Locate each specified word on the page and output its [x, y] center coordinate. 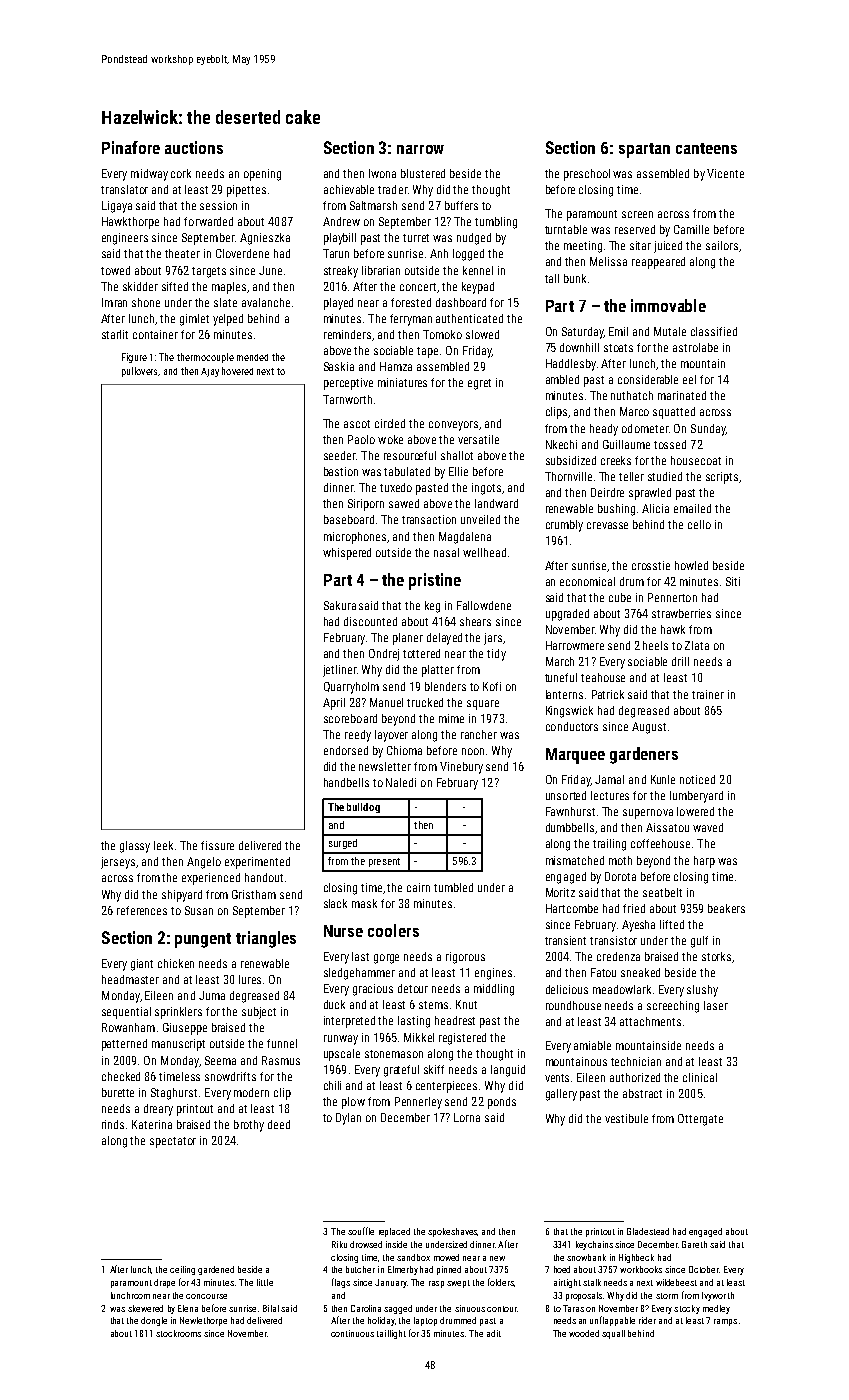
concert [418, 287]
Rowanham [128, 1027]
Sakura [340, 605]
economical [587, 581]
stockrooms [178, 1333]
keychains [594, 1245]
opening [262, 175]
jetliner [340, 671]
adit [494, 1333]
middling [494, 990]
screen [637, 214]
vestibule [626, 1118]
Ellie [458, 471]
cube [620, 597]
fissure [217, 845]
